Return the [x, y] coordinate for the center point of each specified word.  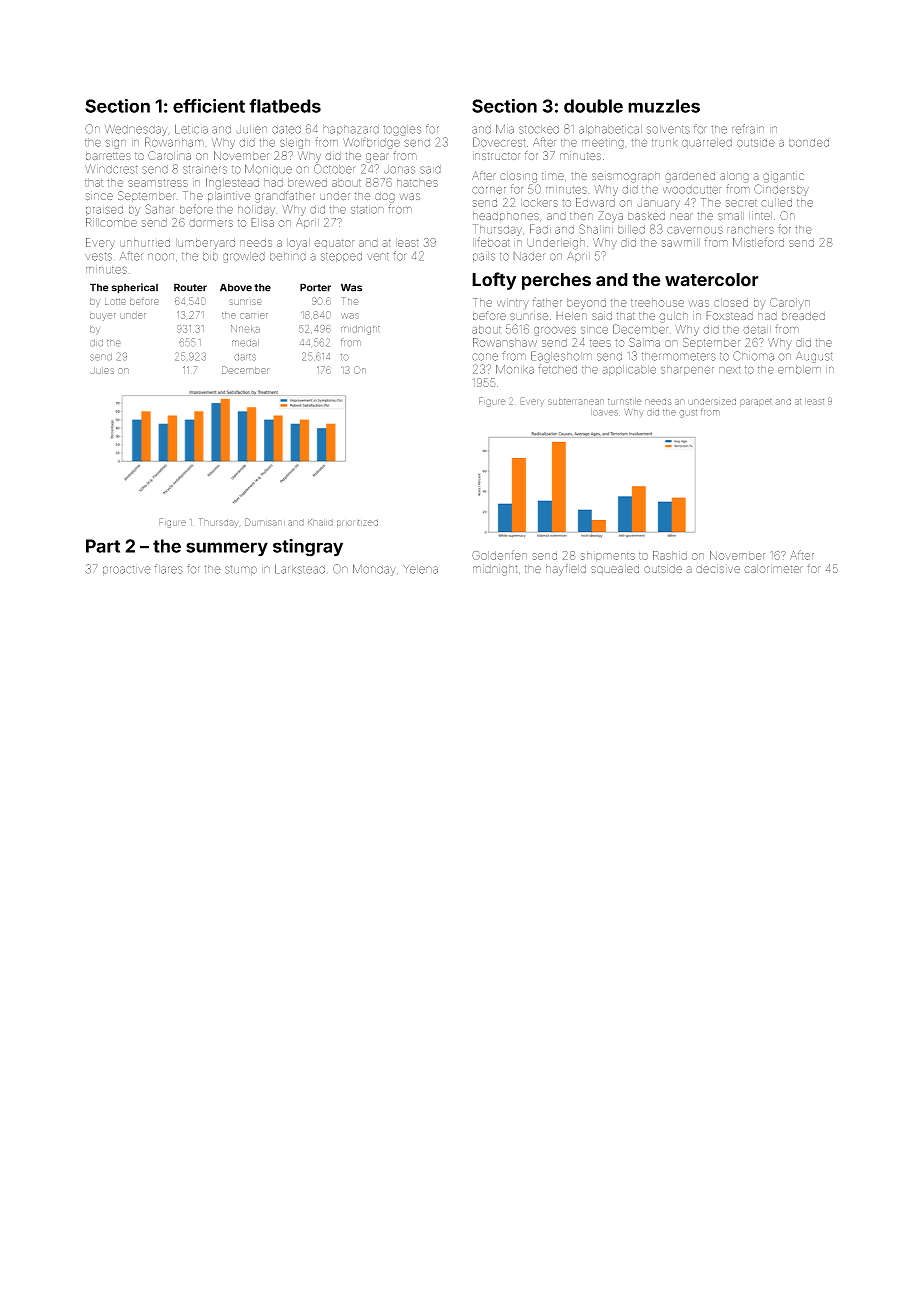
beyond [586, 304]
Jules [102, 370]
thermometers [679, 356]
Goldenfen [499, 555]
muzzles [664, 106]
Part [103, 546]
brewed [307, 182]
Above [236, 287]
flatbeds [285, 106]
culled [776, 202]
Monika [515, 369]
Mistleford [758, 242]
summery [227, 549]
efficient [209, 106]
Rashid [670, 555]
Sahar [159, 209]
